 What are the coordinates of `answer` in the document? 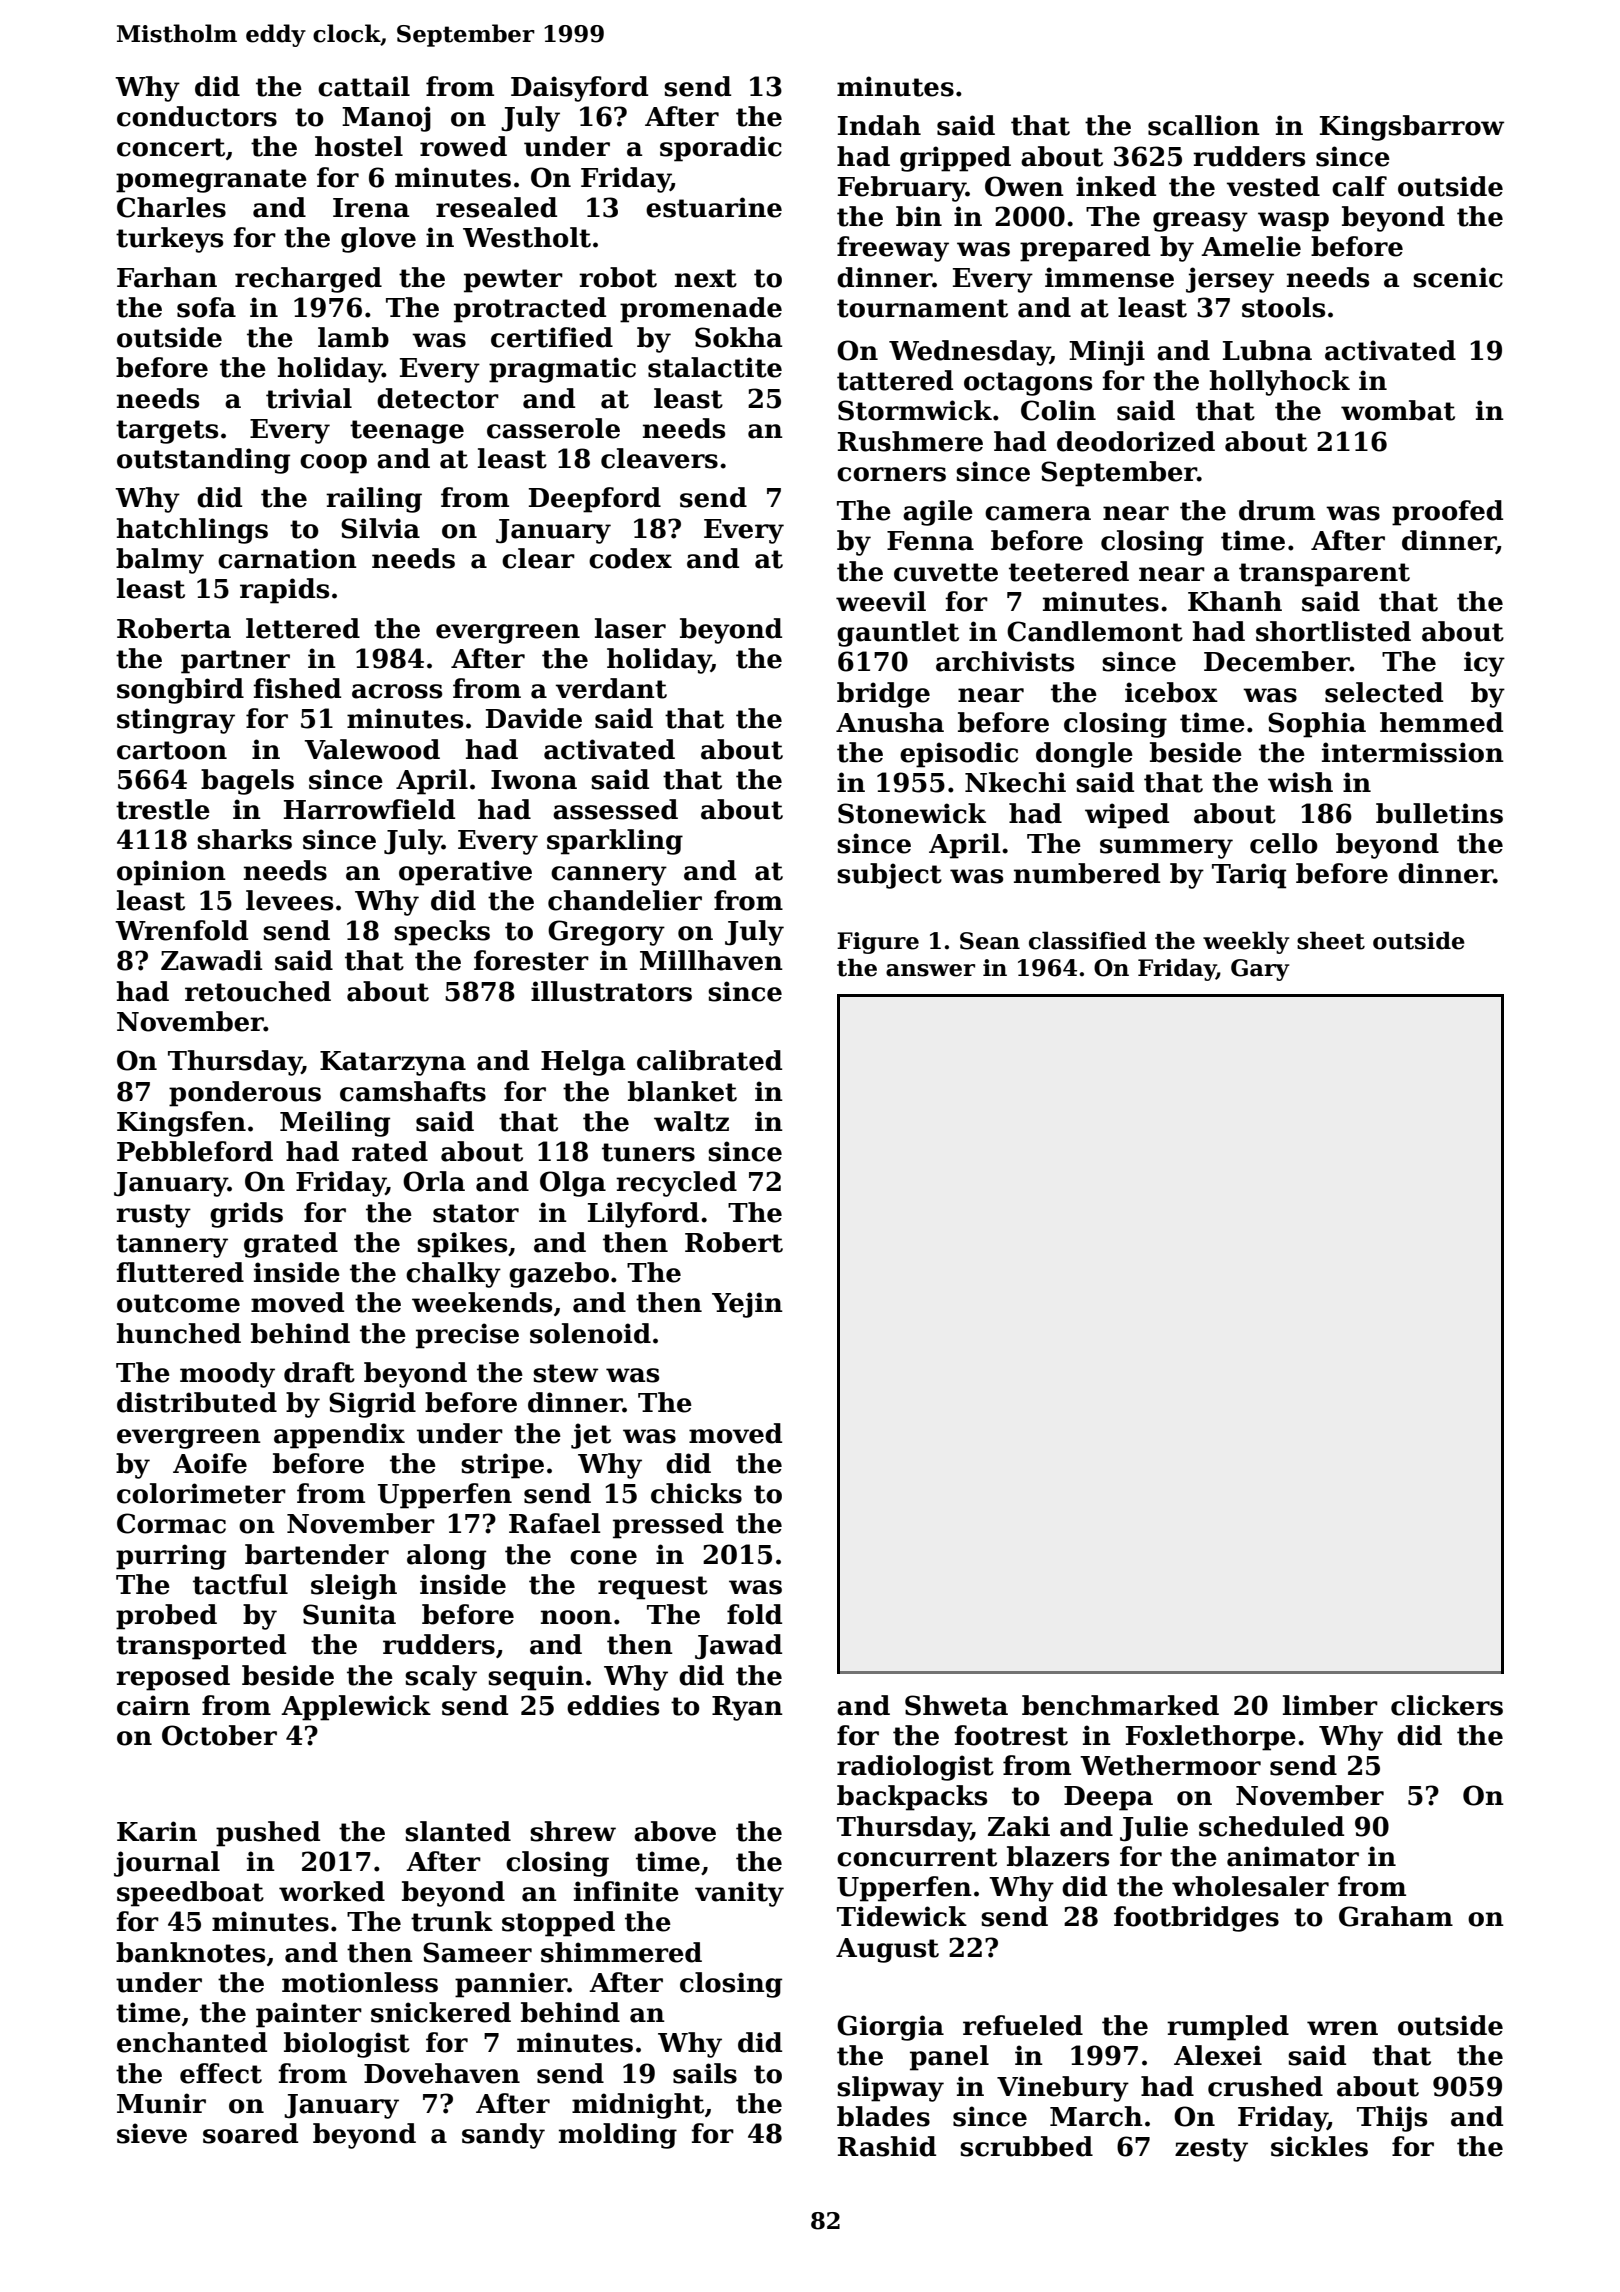 It's located at (930, 970).
